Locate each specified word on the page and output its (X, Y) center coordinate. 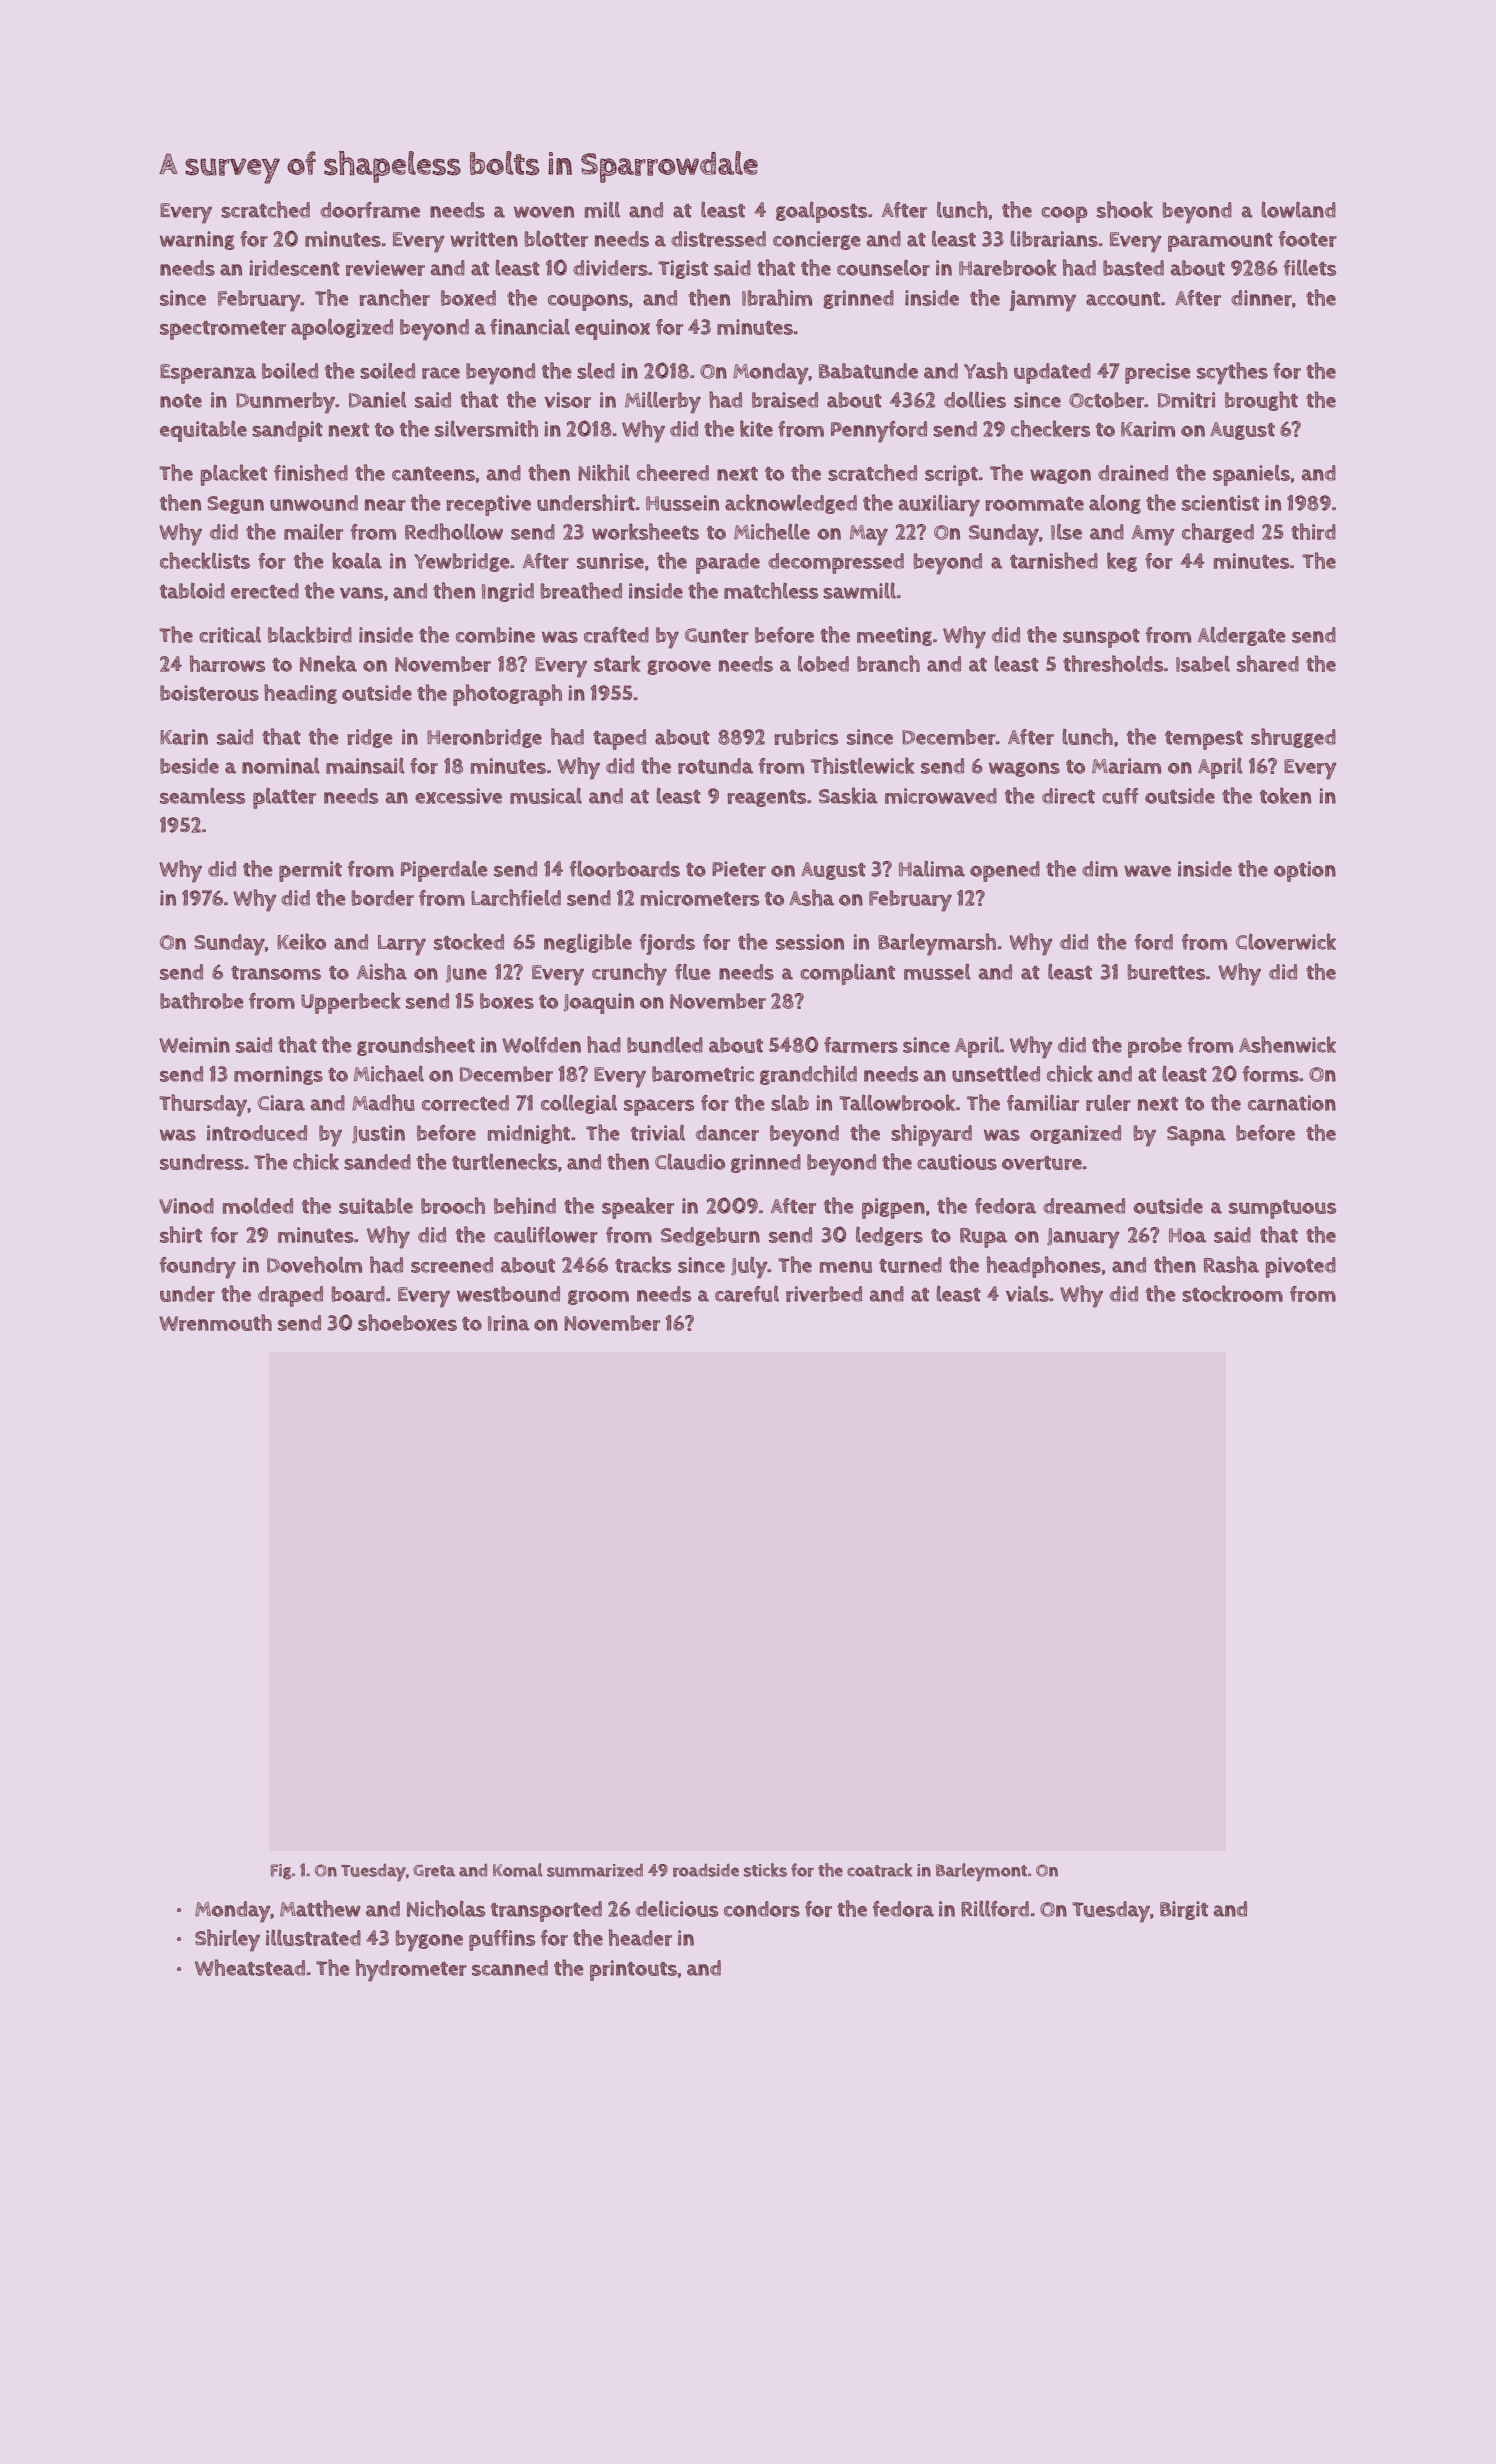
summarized (595, 1870)
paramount (1220, 242)
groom (598, 1297)
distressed (718, 239)
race (441, 373)
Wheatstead (250, 1967)
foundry (197, 1268)
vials (1027, 1294)
